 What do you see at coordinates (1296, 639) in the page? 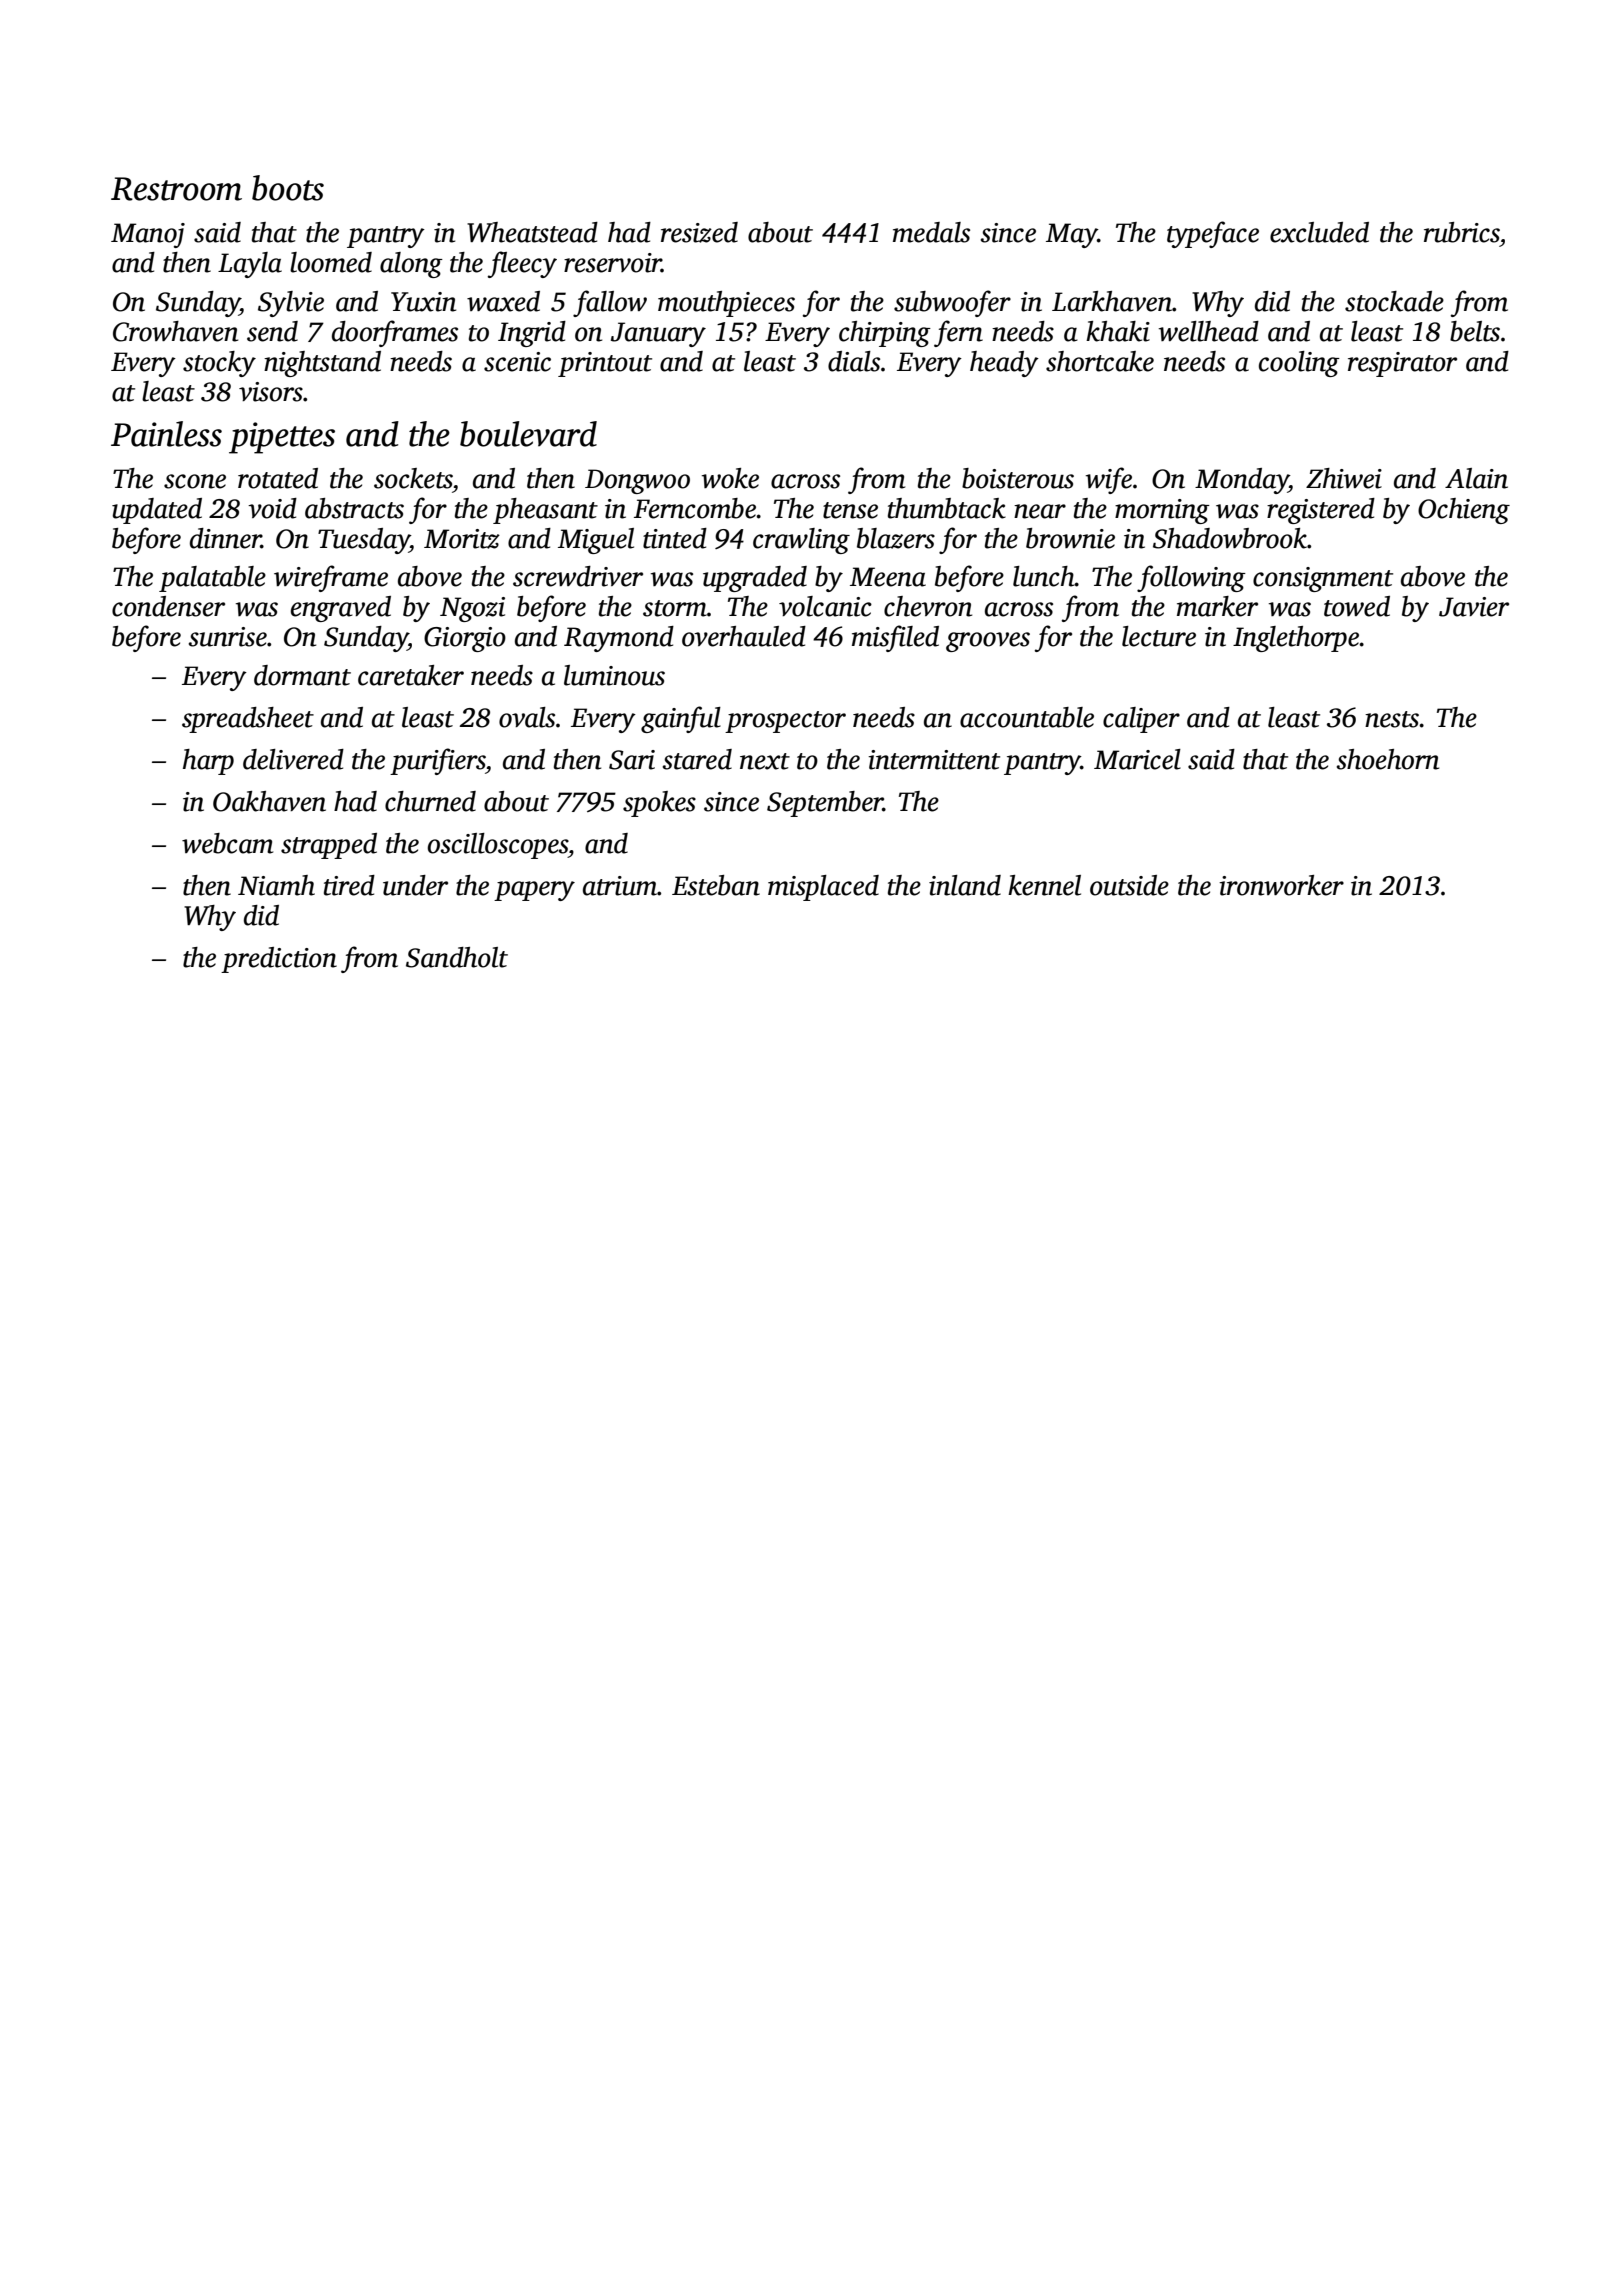
I see `Inglethorpe` at bounding box center [1296, 639].
